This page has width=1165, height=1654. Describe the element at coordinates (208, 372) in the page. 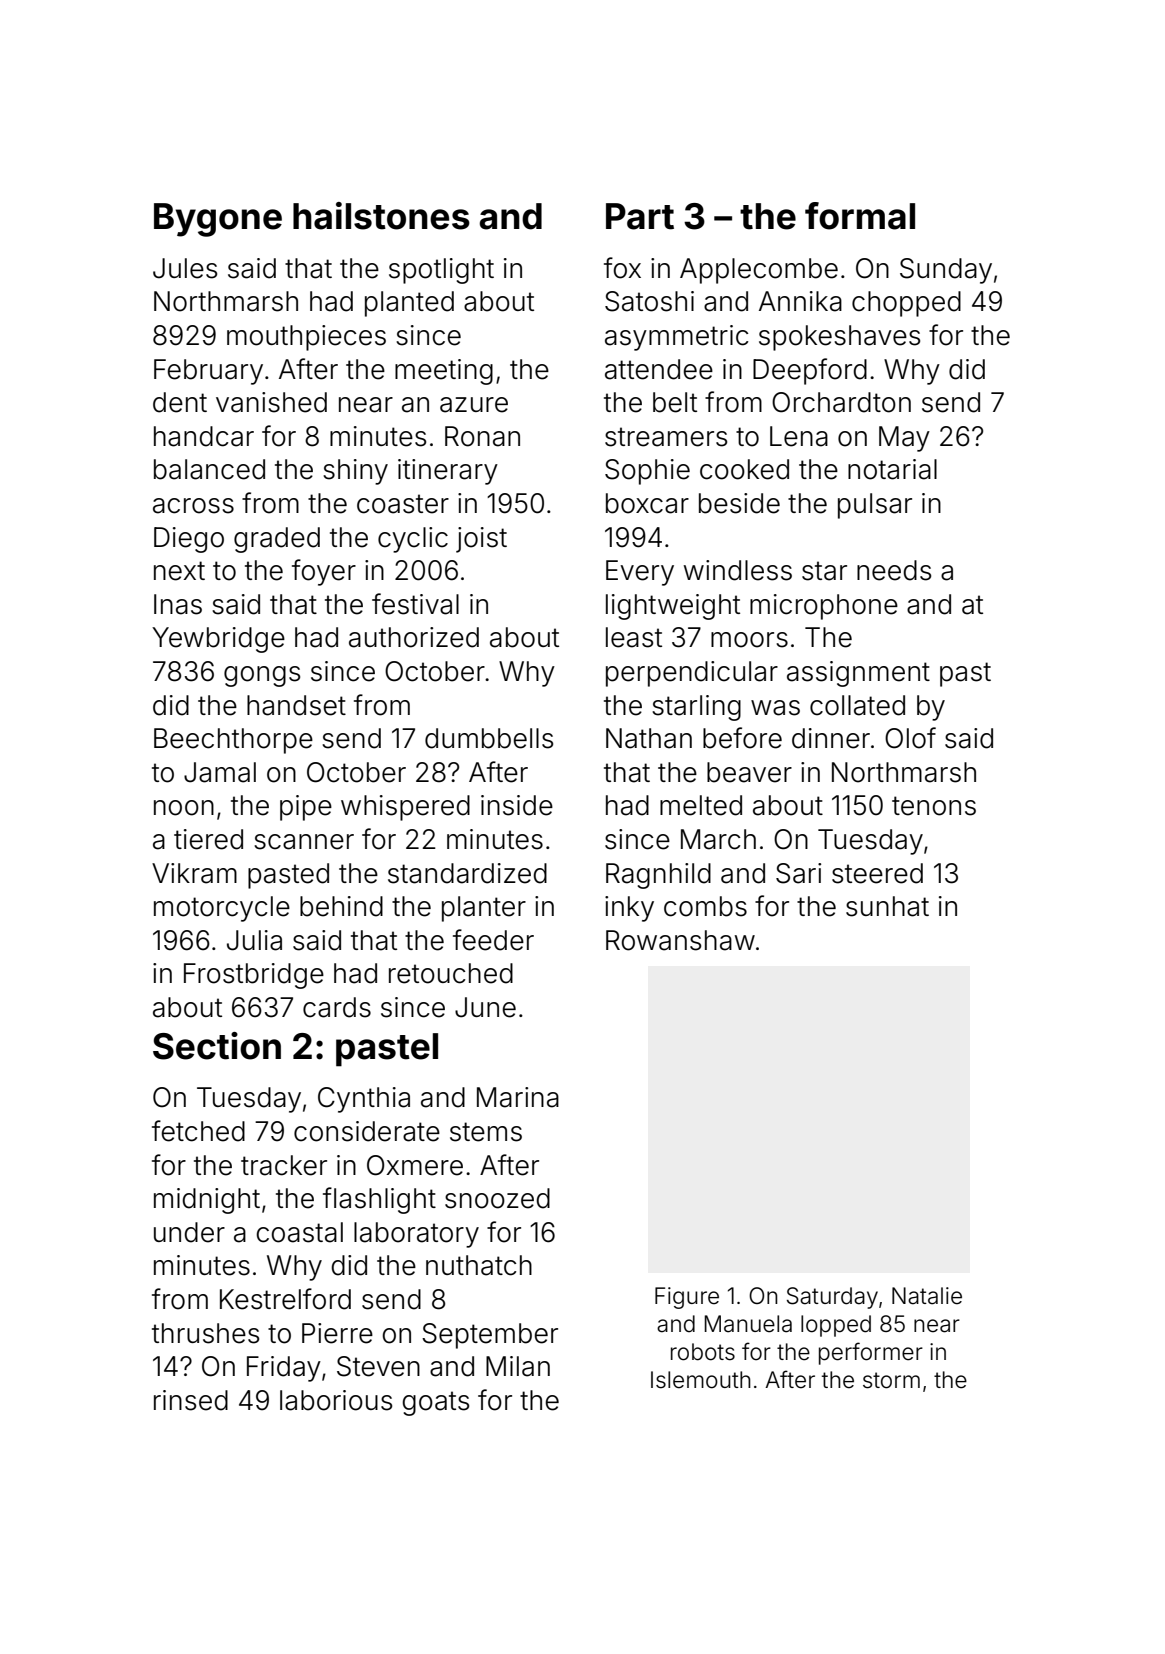

I see `February` at that location.
